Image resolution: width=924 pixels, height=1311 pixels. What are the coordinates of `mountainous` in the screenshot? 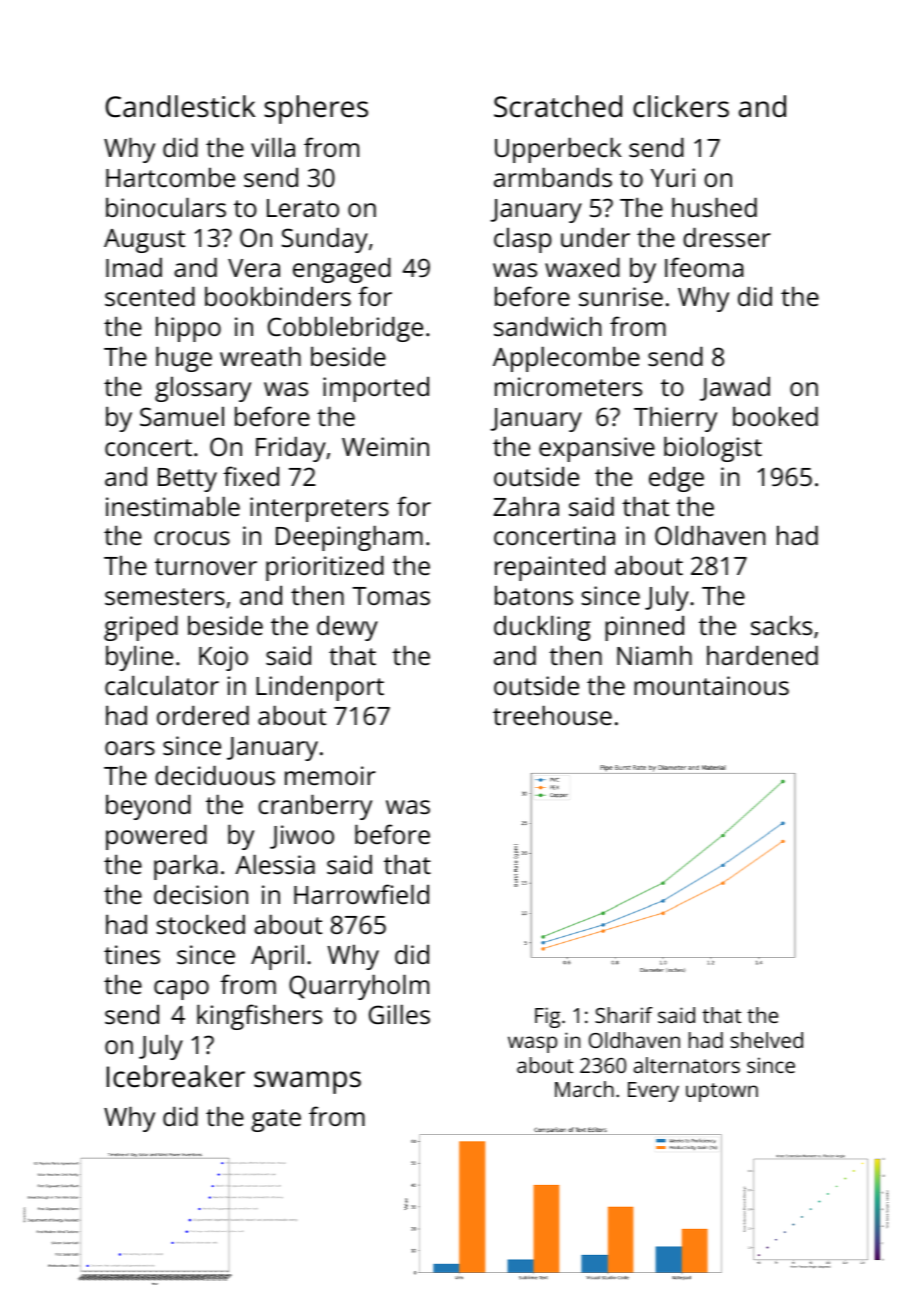 It's located at (711, 685).
